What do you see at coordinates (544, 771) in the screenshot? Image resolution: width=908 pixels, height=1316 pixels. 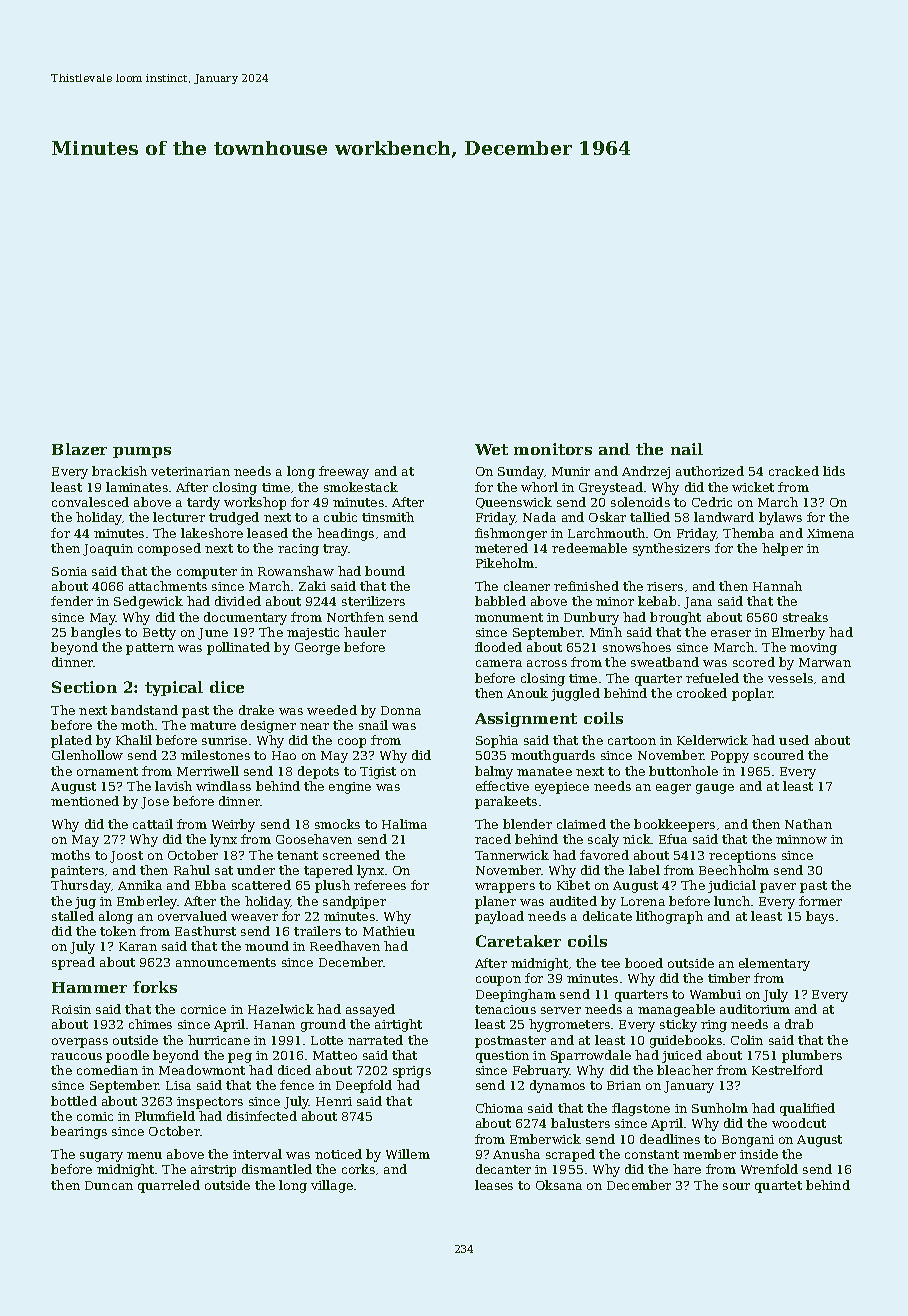 I see `manatee` at bounding box center [544, 771].
